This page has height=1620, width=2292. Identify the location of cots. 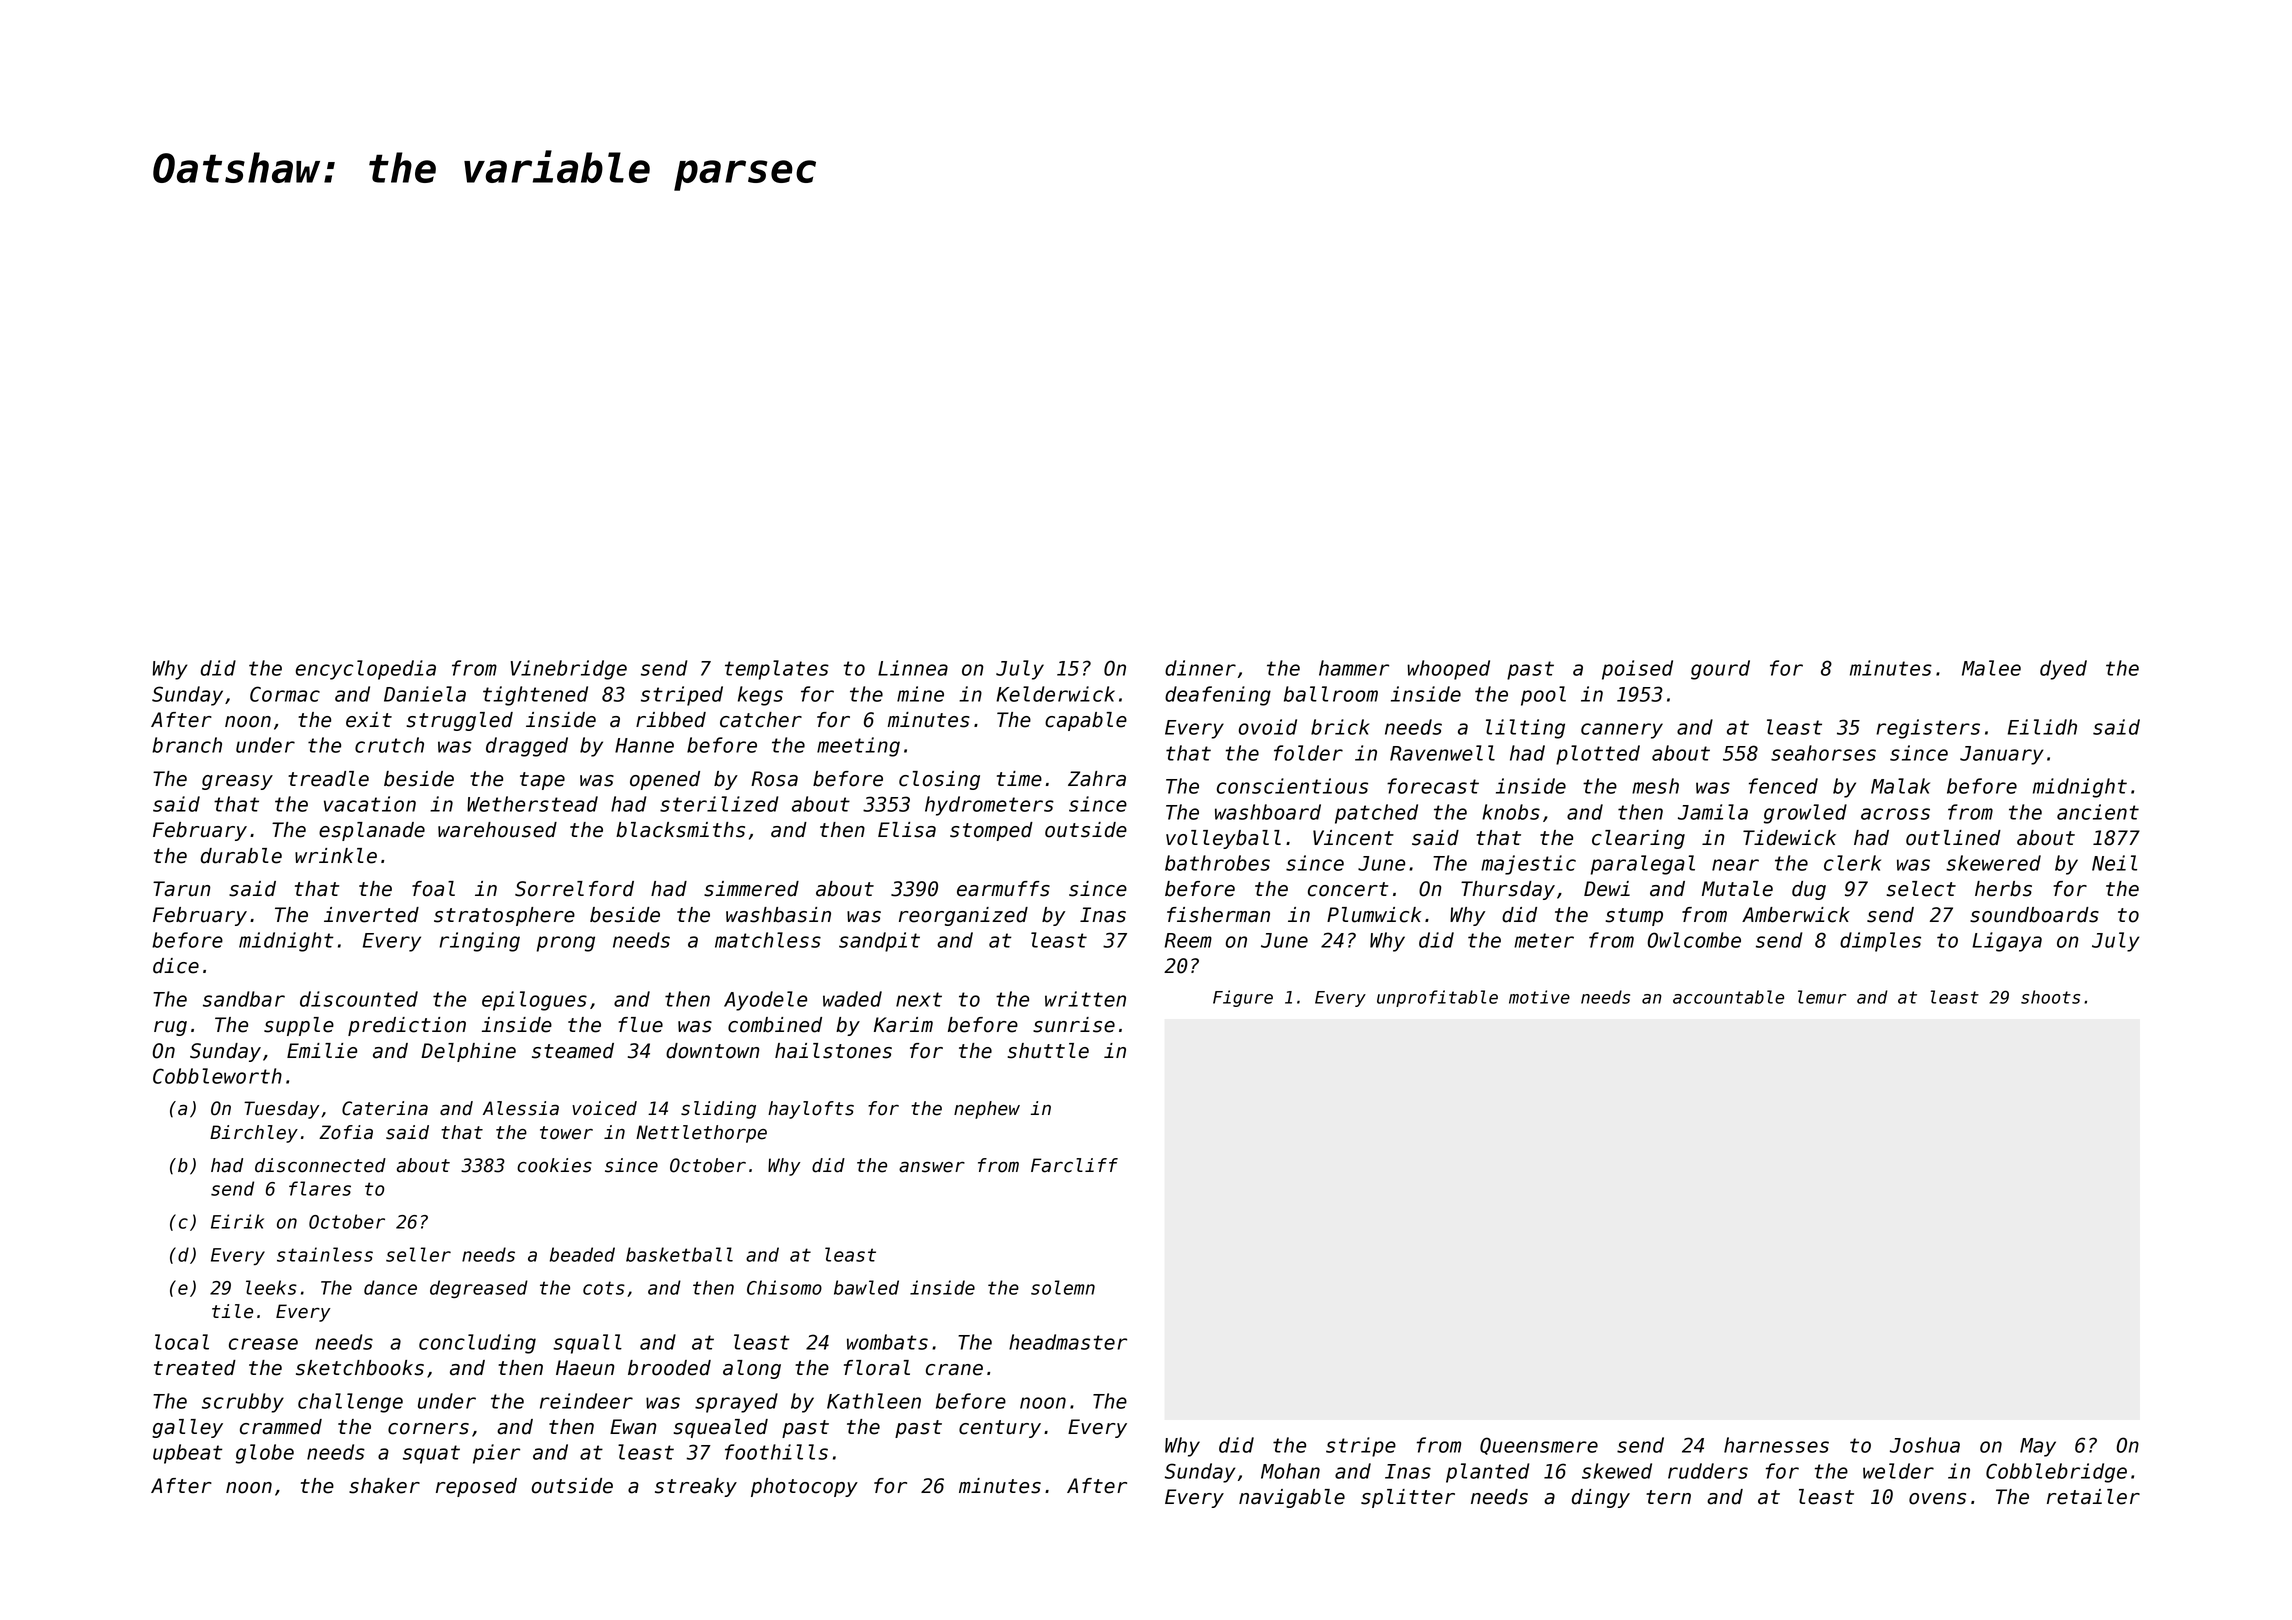
(604, 1288).
